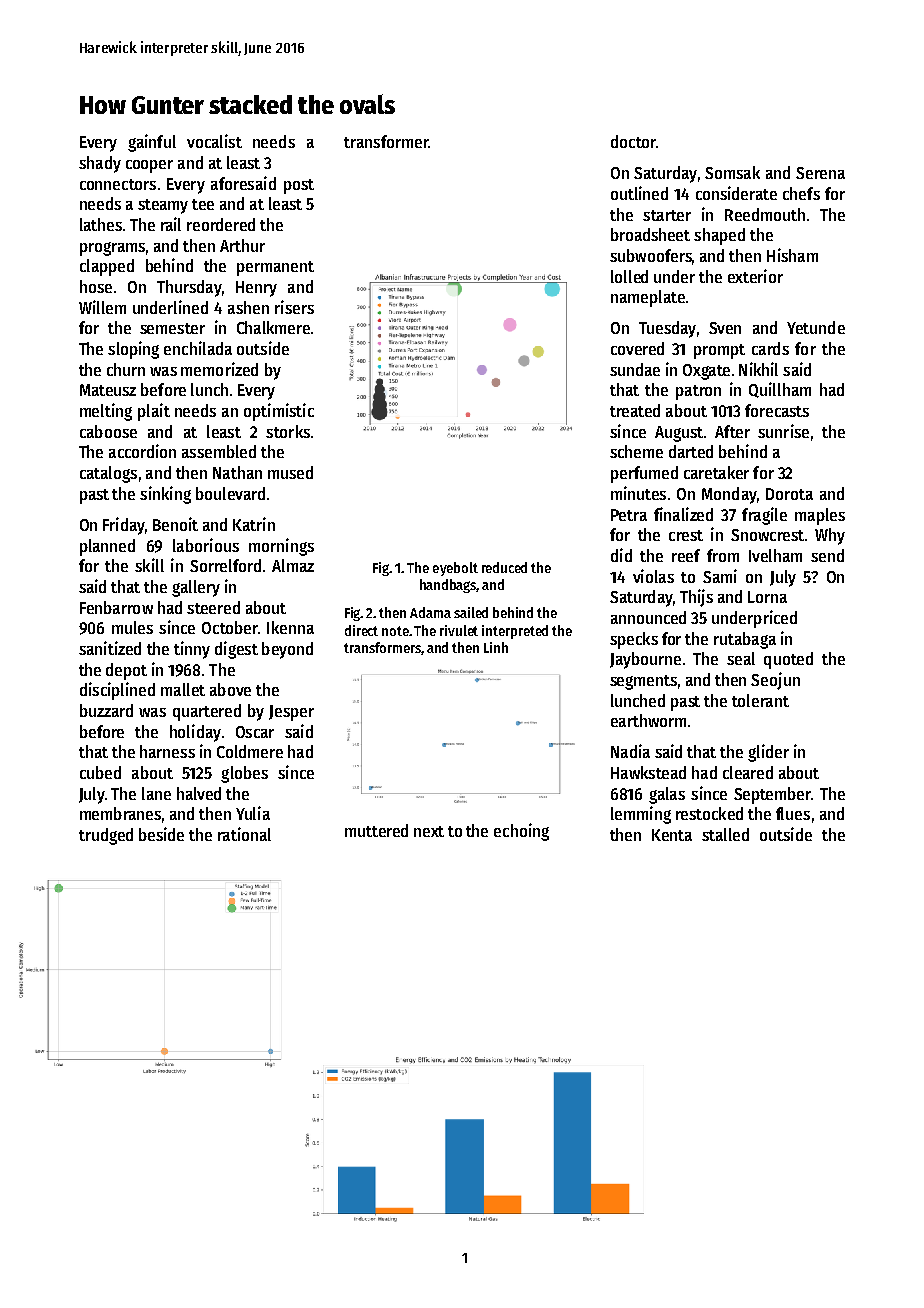 The image size is (924, 1308). Describe the element at coordinates (644, 474) in the page. I see `perfumed` at that location.
